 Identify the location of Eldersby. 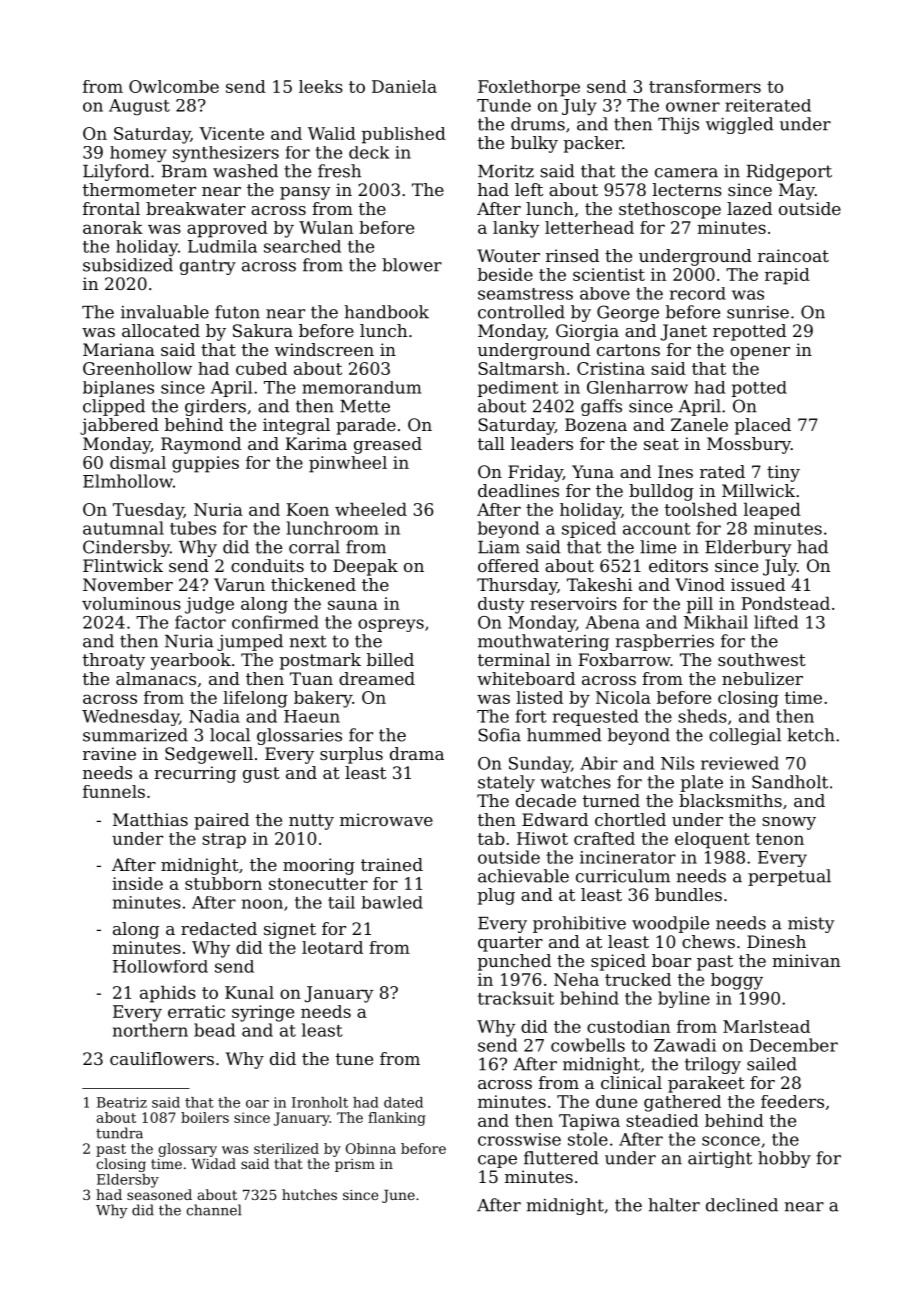
(128, 1181).
